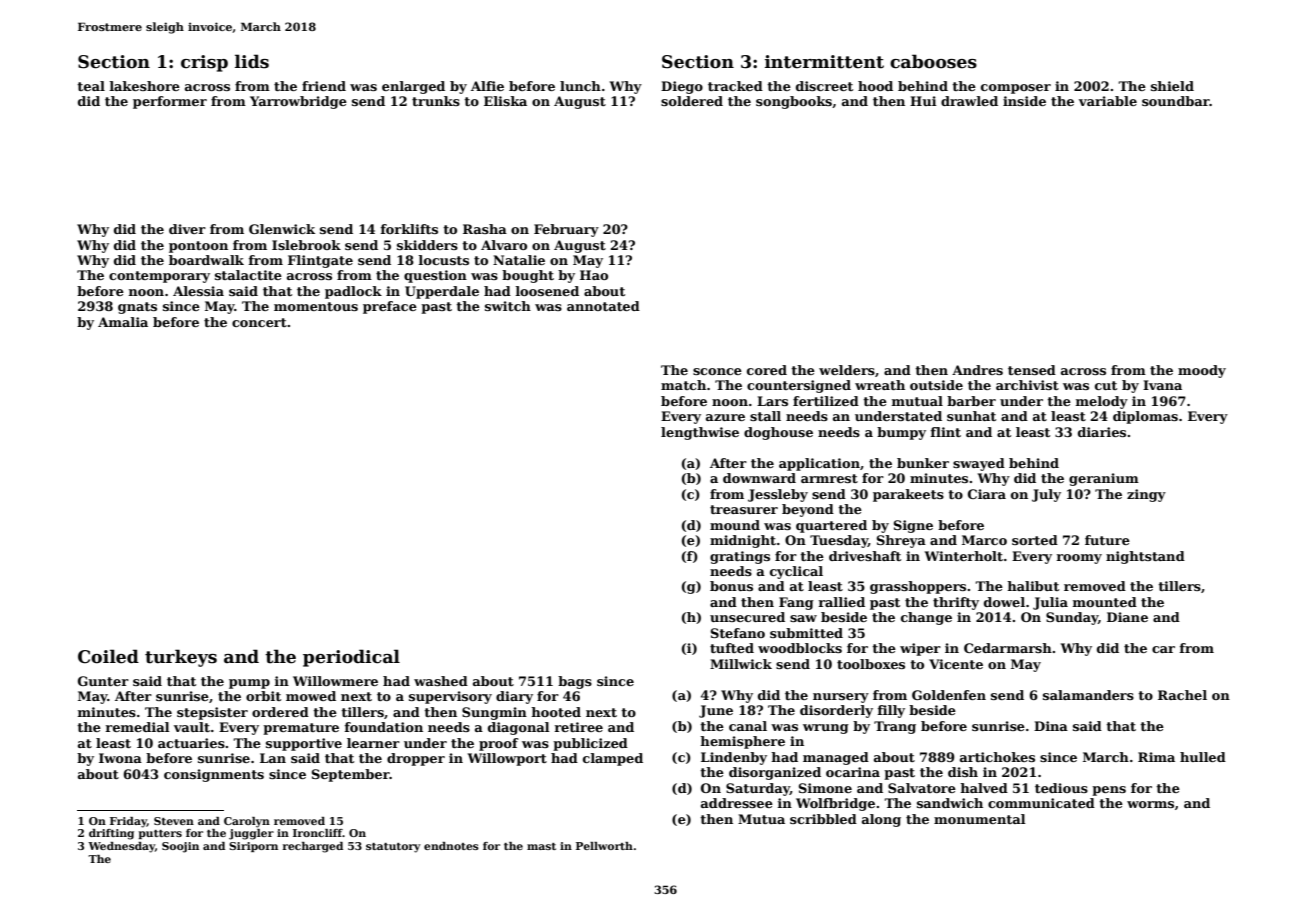 The height and width of the page is (924, 1308). Describe the element at coordinates (259, 322) in the page. I see `concert` at that location.
